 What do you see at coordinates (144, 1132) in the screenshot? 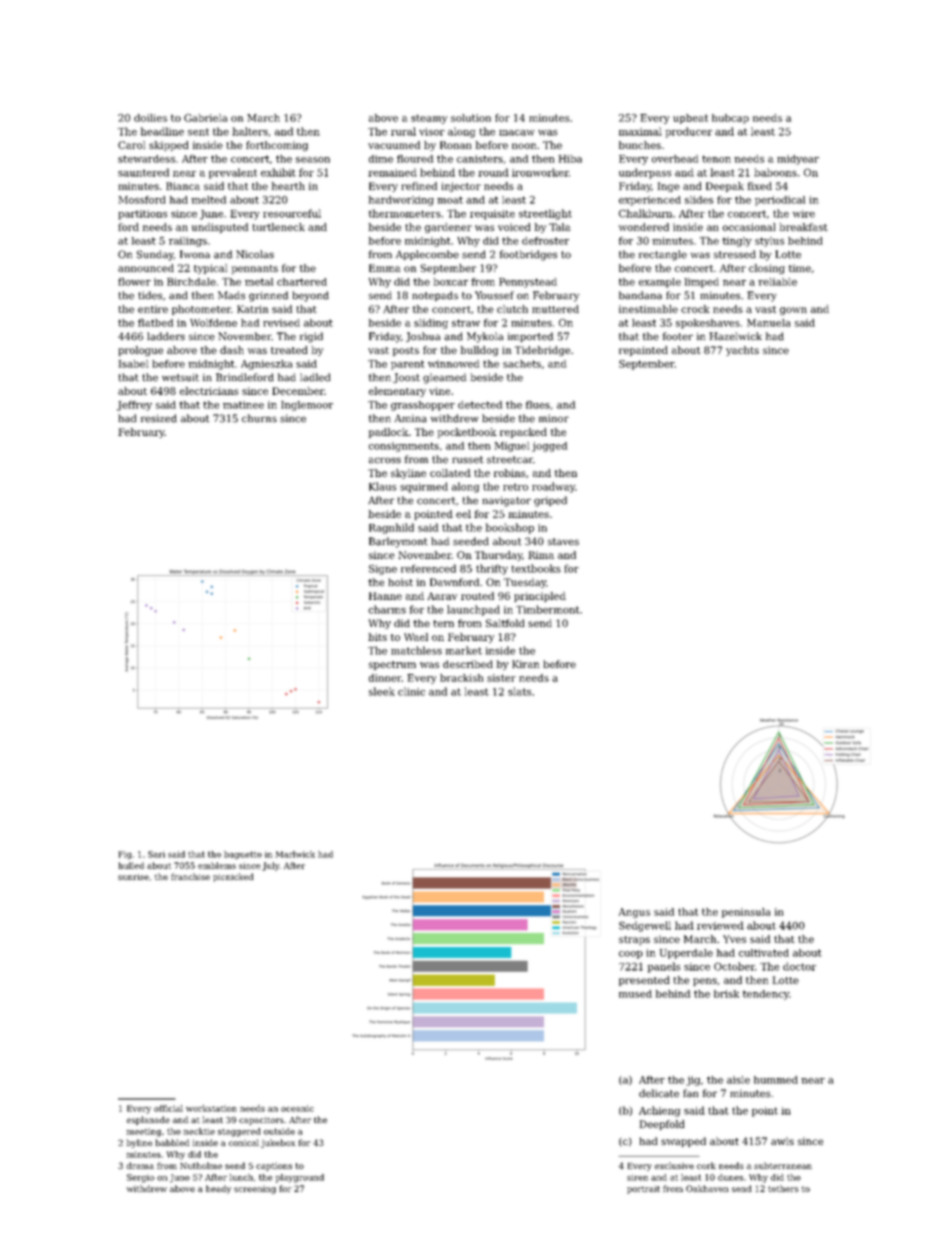
I see `meeting` at bounding box center [144, 1132].
